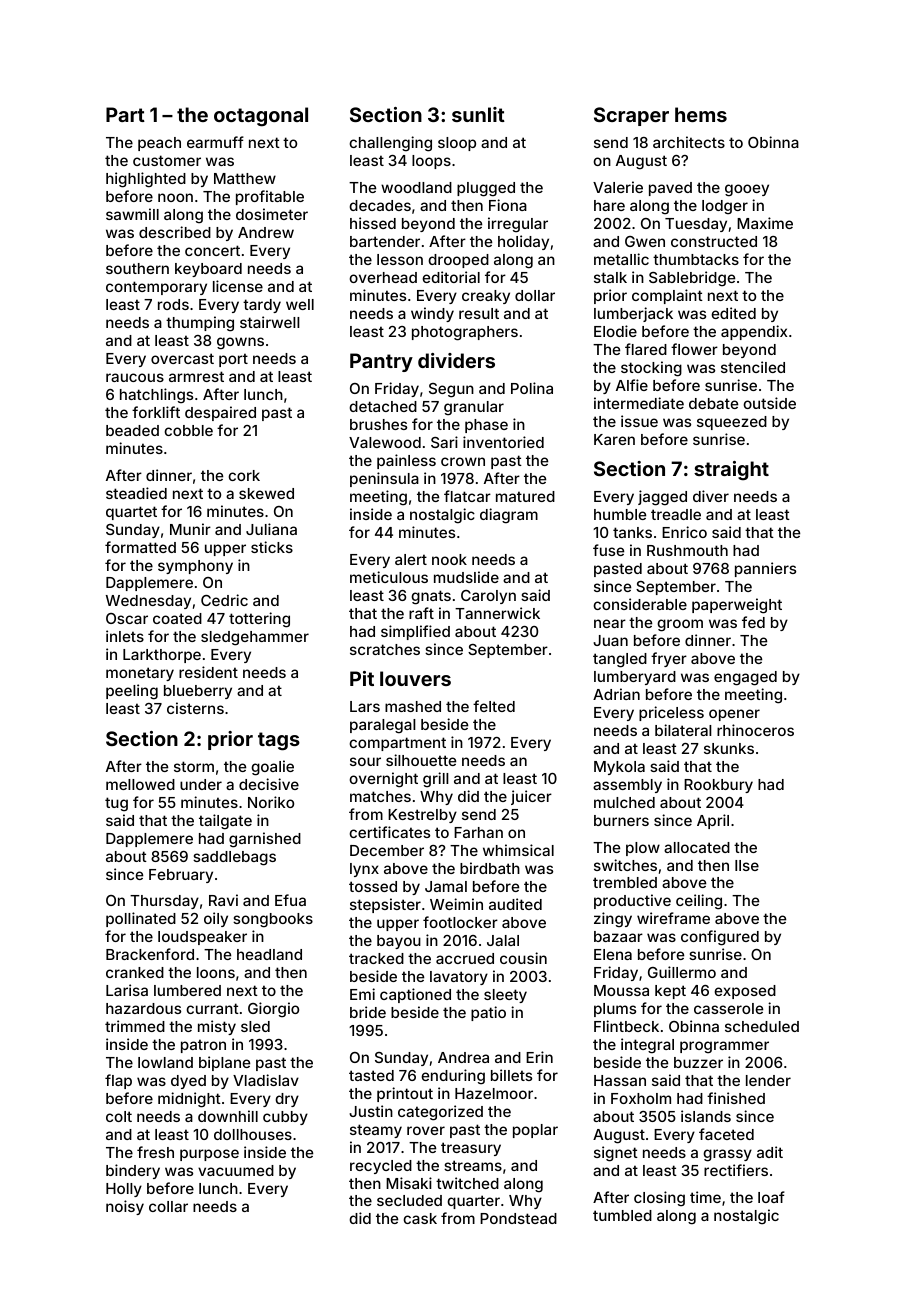  What do you see at coordinates (518, 1218) in the page?
I see `Pondstead` at bounding box center [518, 1218].
